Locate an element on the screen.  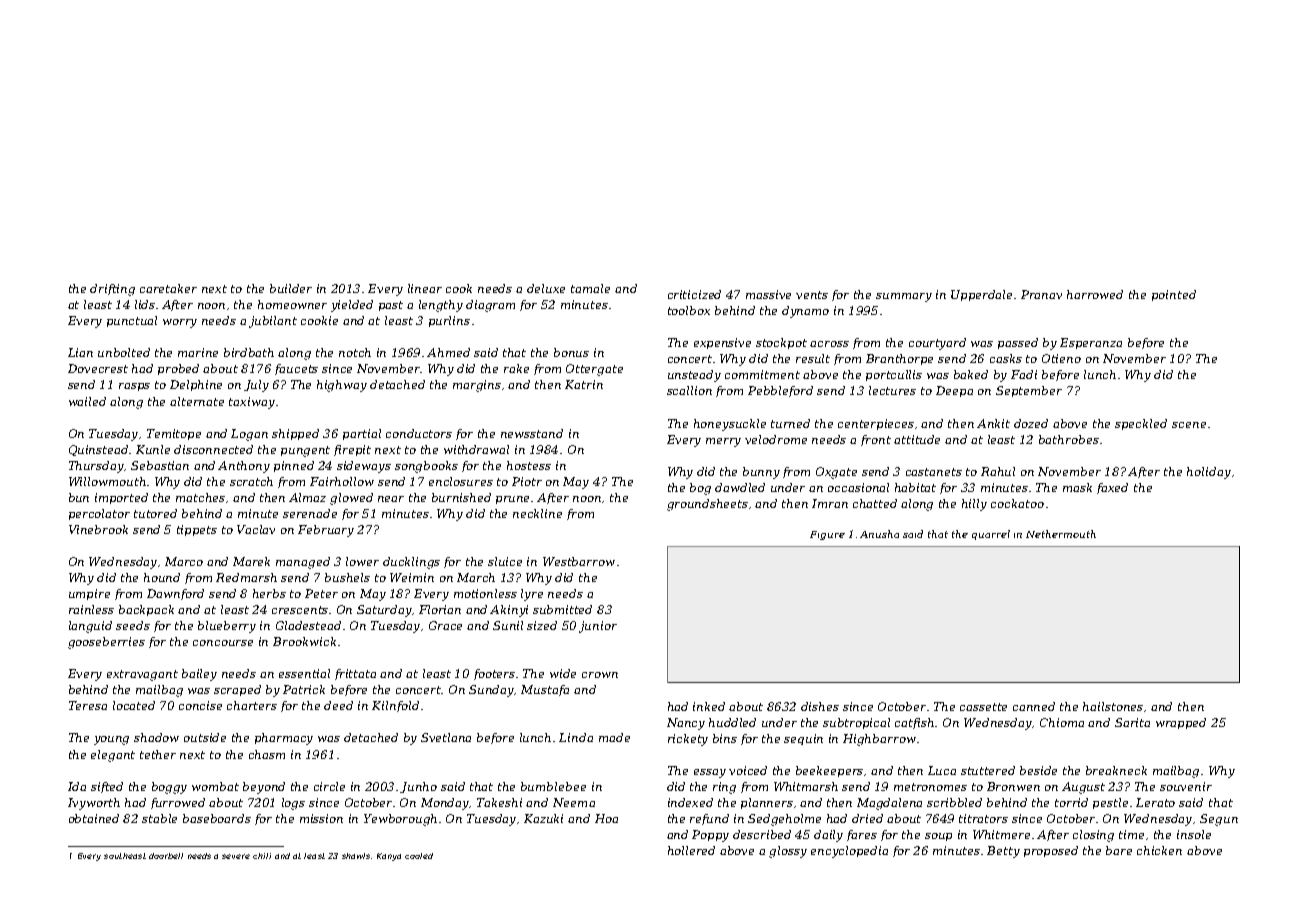
concourse is located at coordinates (223, 643).
